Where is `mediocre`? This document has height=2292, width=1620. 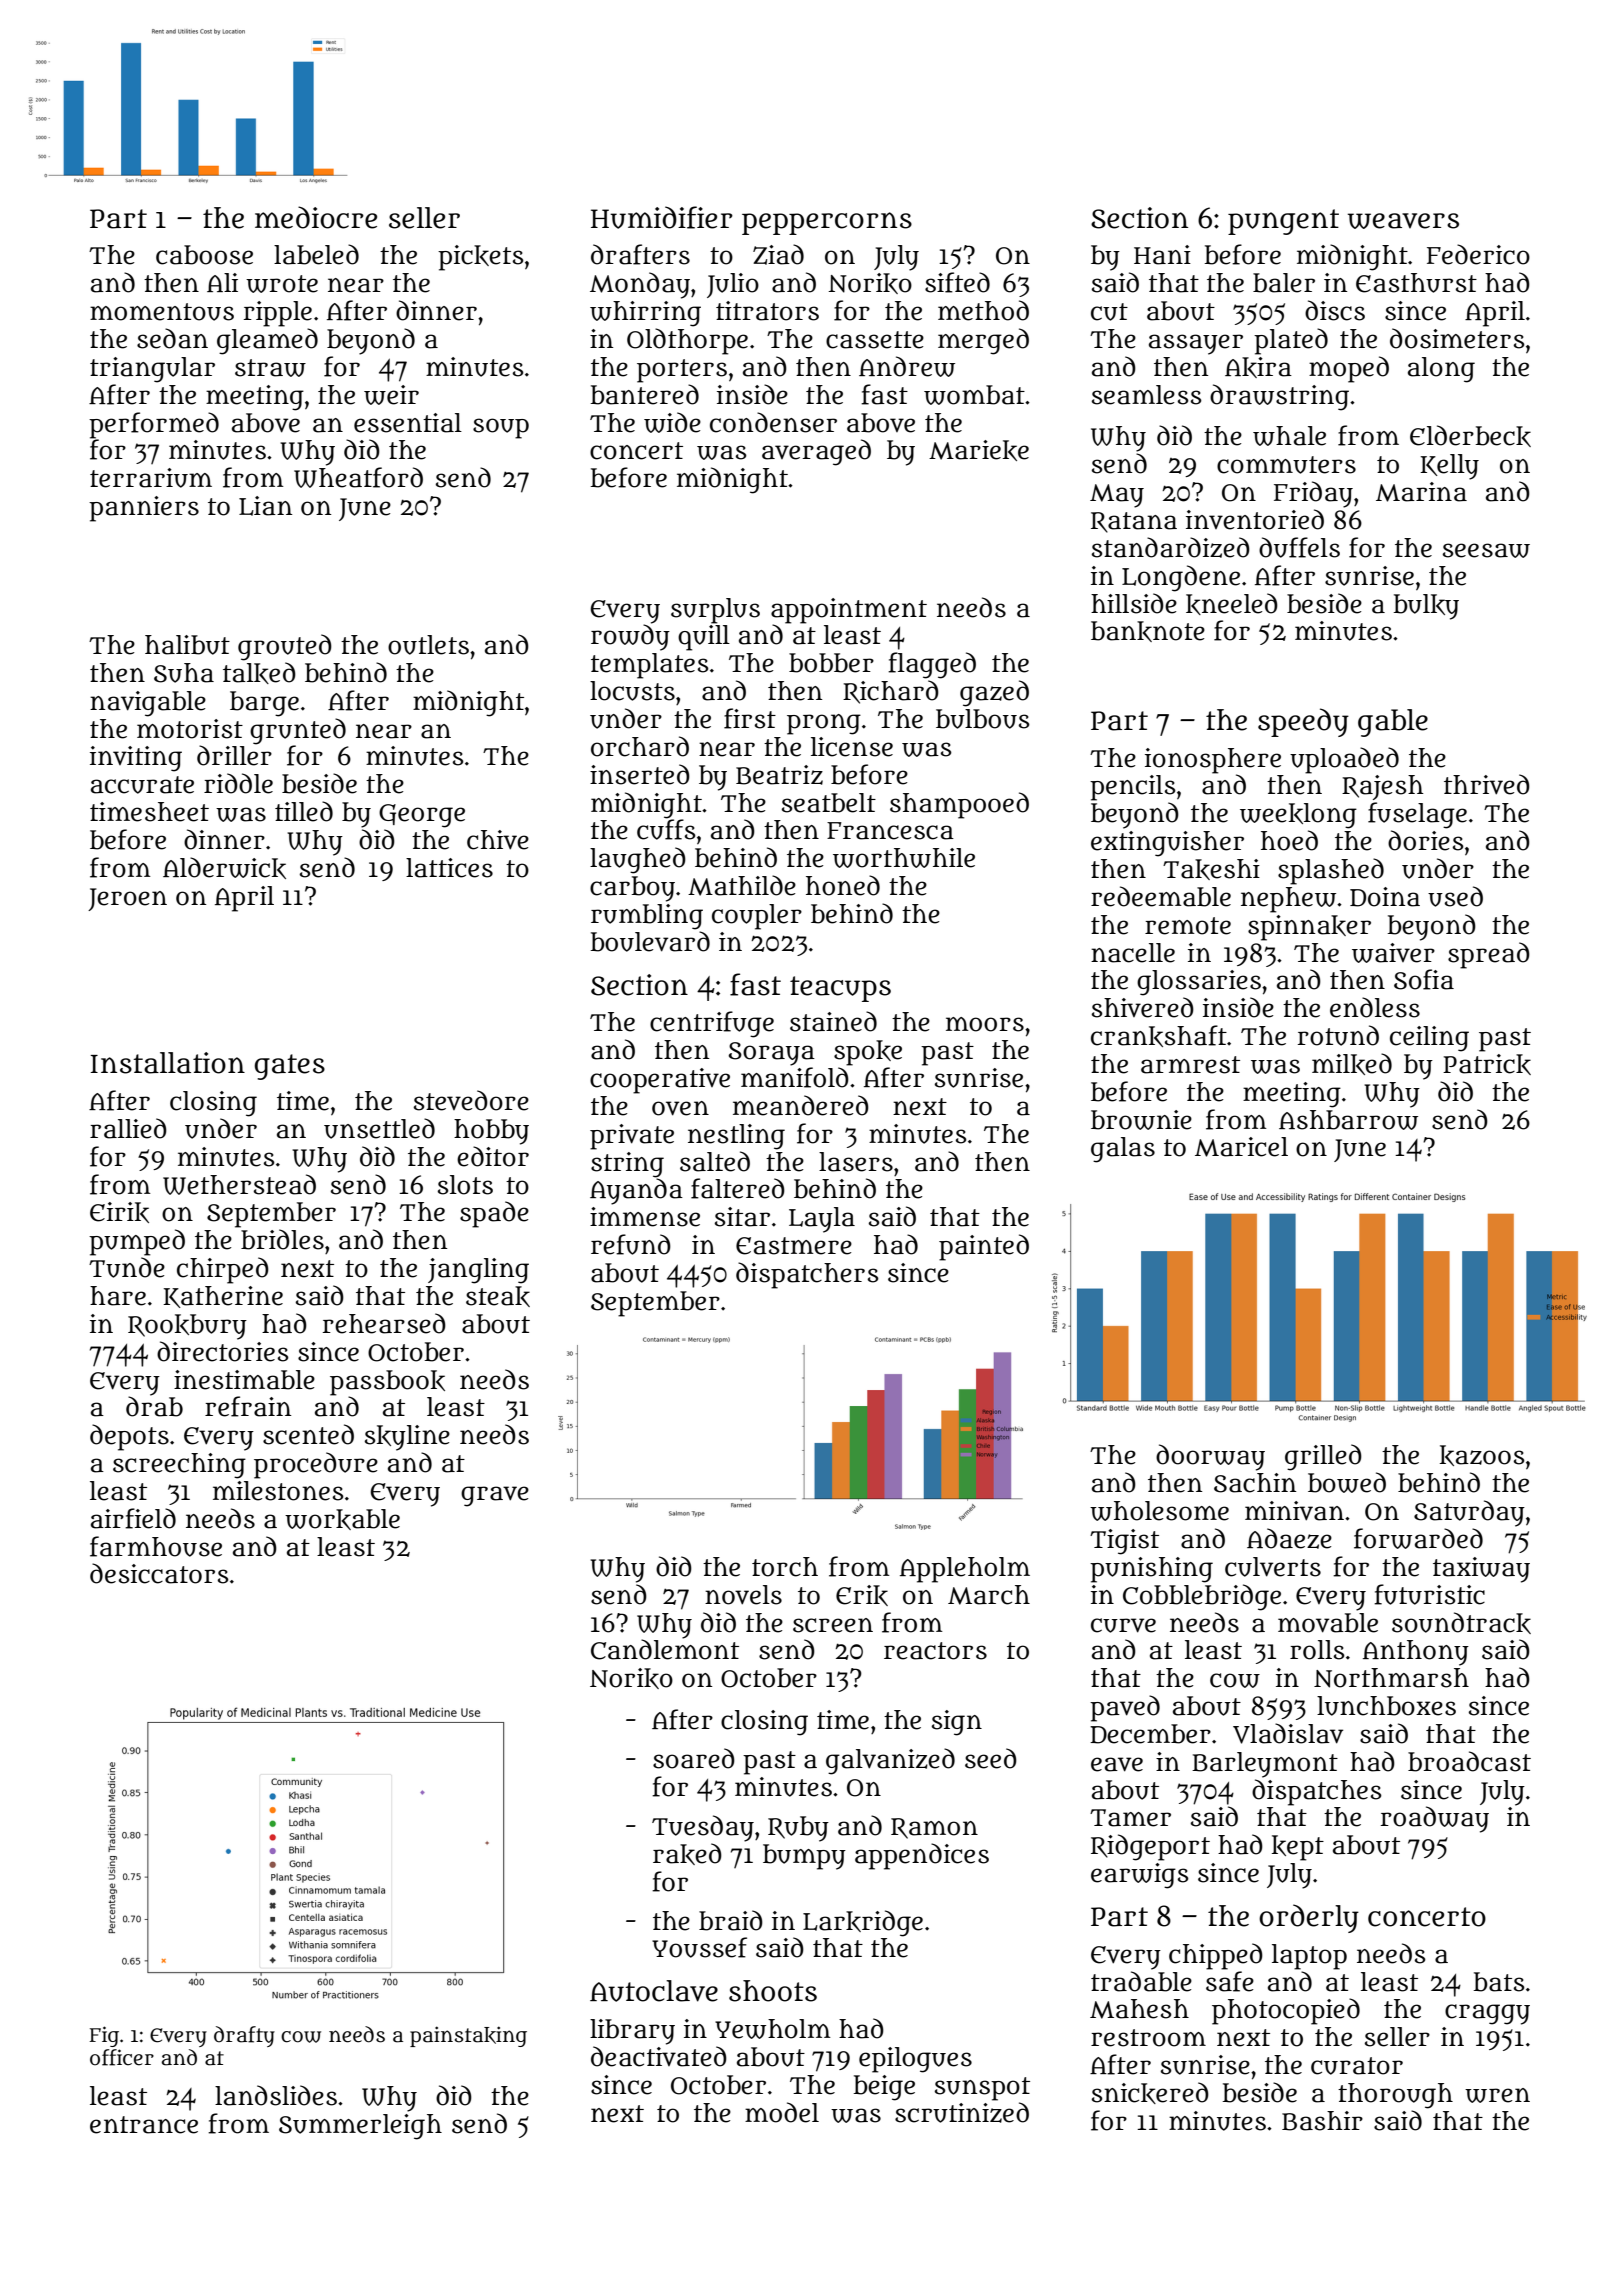
mediocre is located at coordinates (316, 217).
